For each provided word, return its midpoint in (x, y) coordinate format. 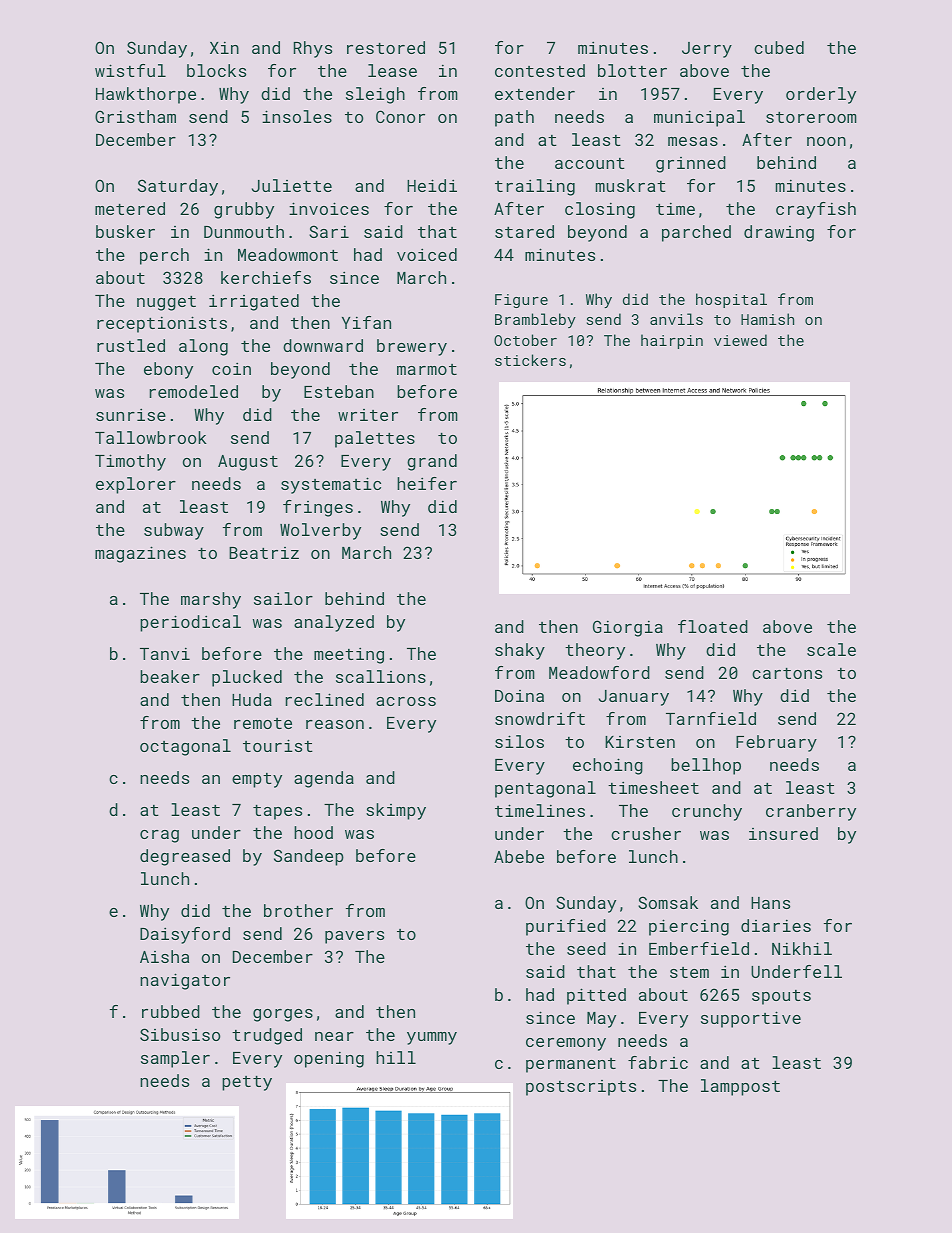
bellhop (706, 766)
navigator (185, 981)
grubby (244, 210)
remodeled (193, 391)
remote (263, 723)
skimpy (396, 811)
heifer (427, 483)
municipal (699, 118)
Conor (400, 116)
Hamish (767, 319)
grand (432, 462)
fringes (318, 508)
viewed (740, 340)
